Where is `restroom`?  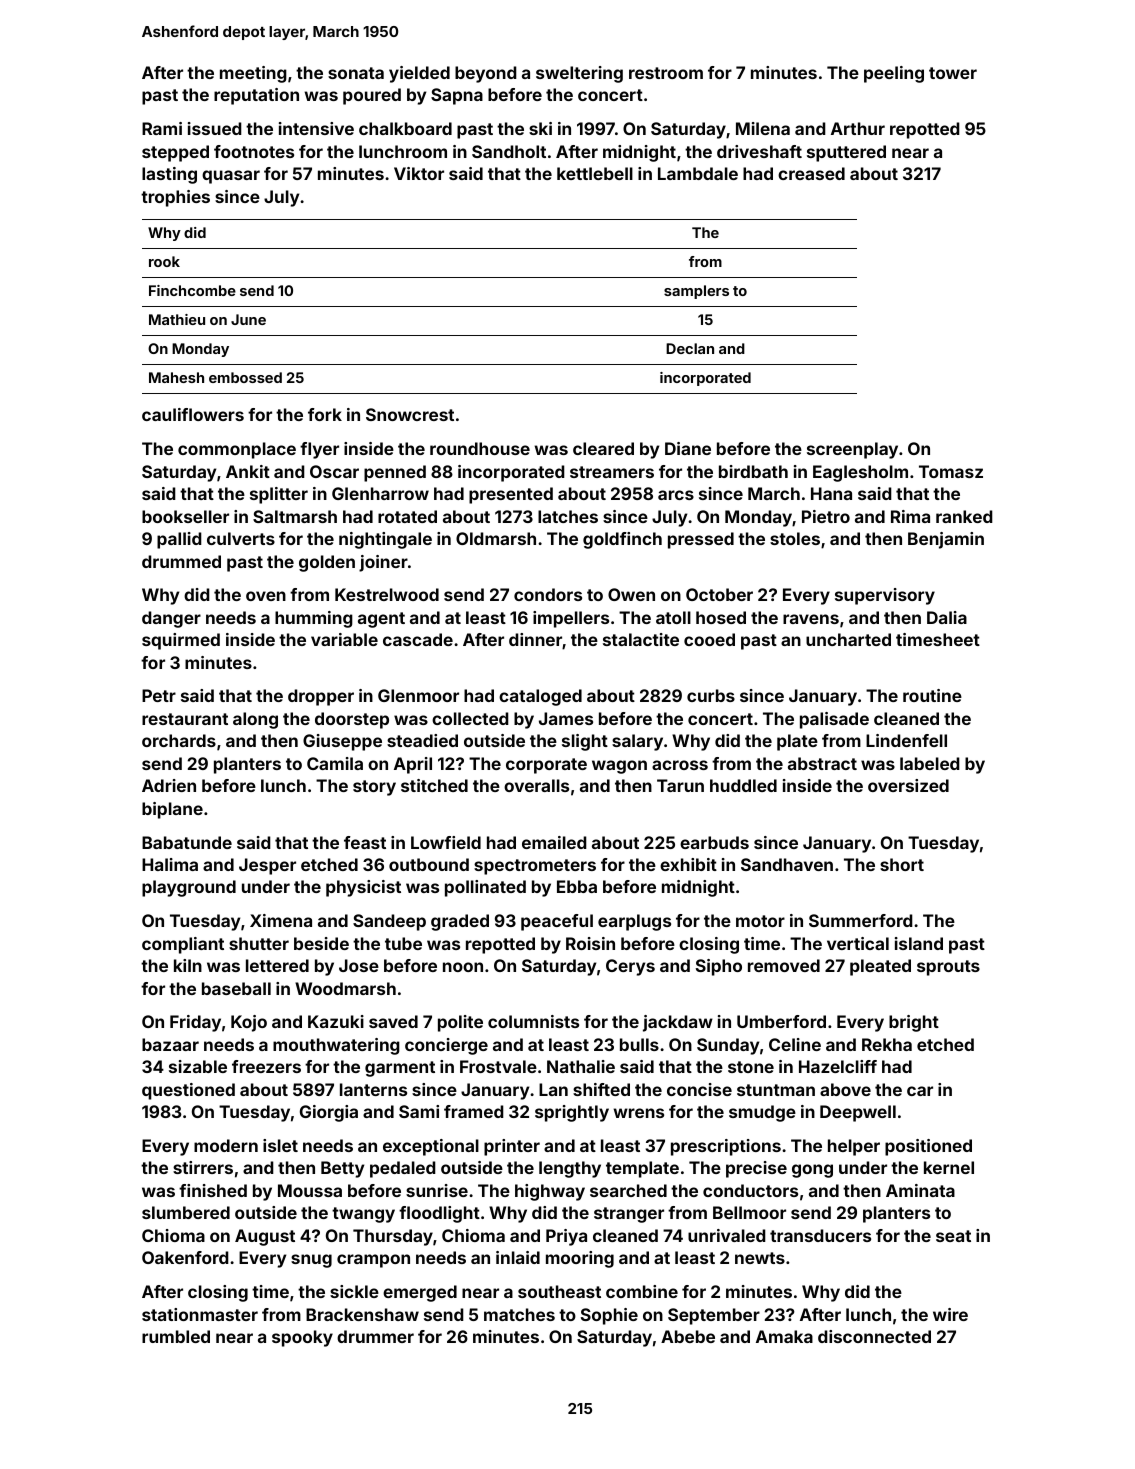 restroom is located at coordinates (666, 73).
